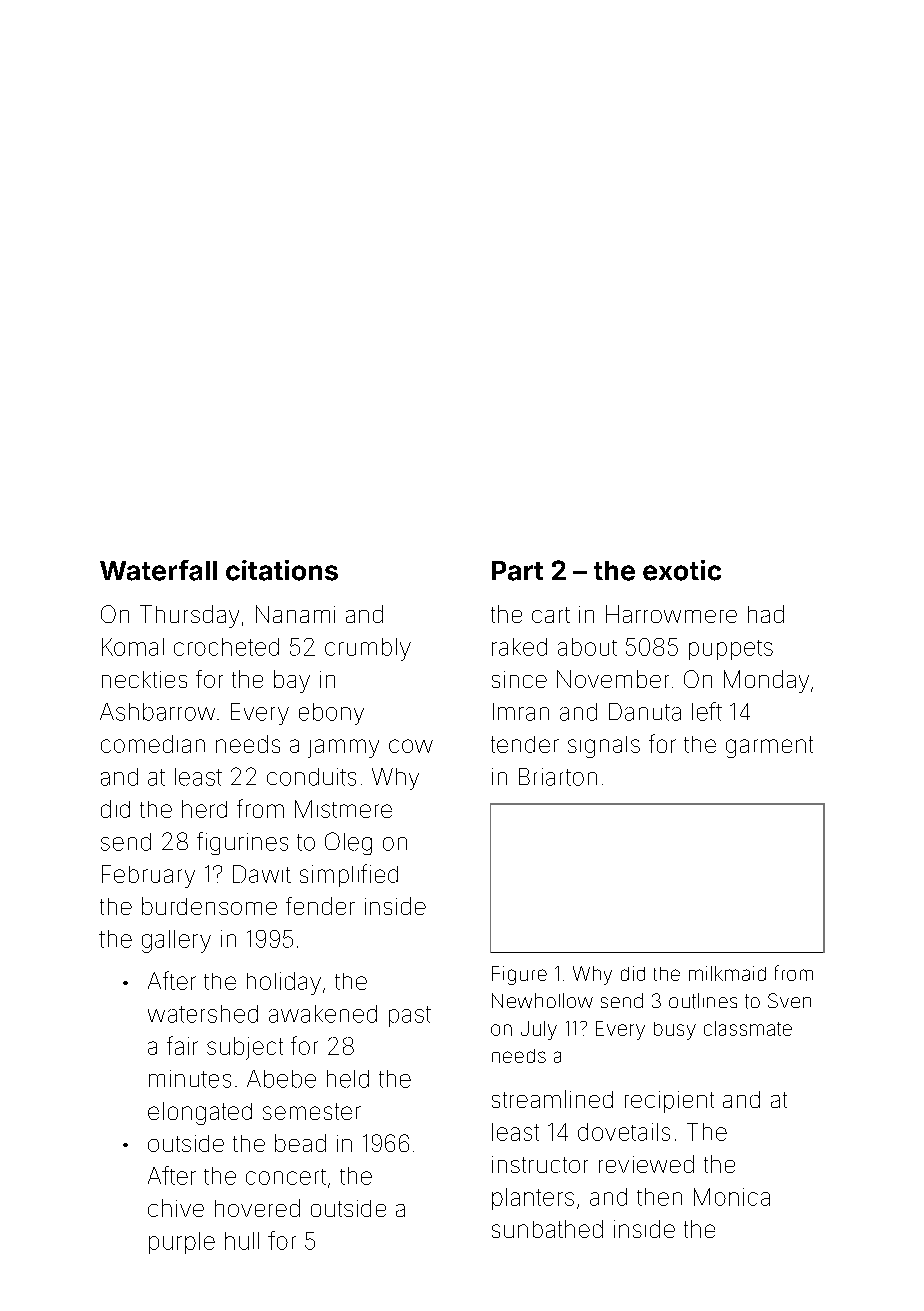  Describe the element at coordinates (176, 1208) in the screenshot. I see `chive` at that location.
